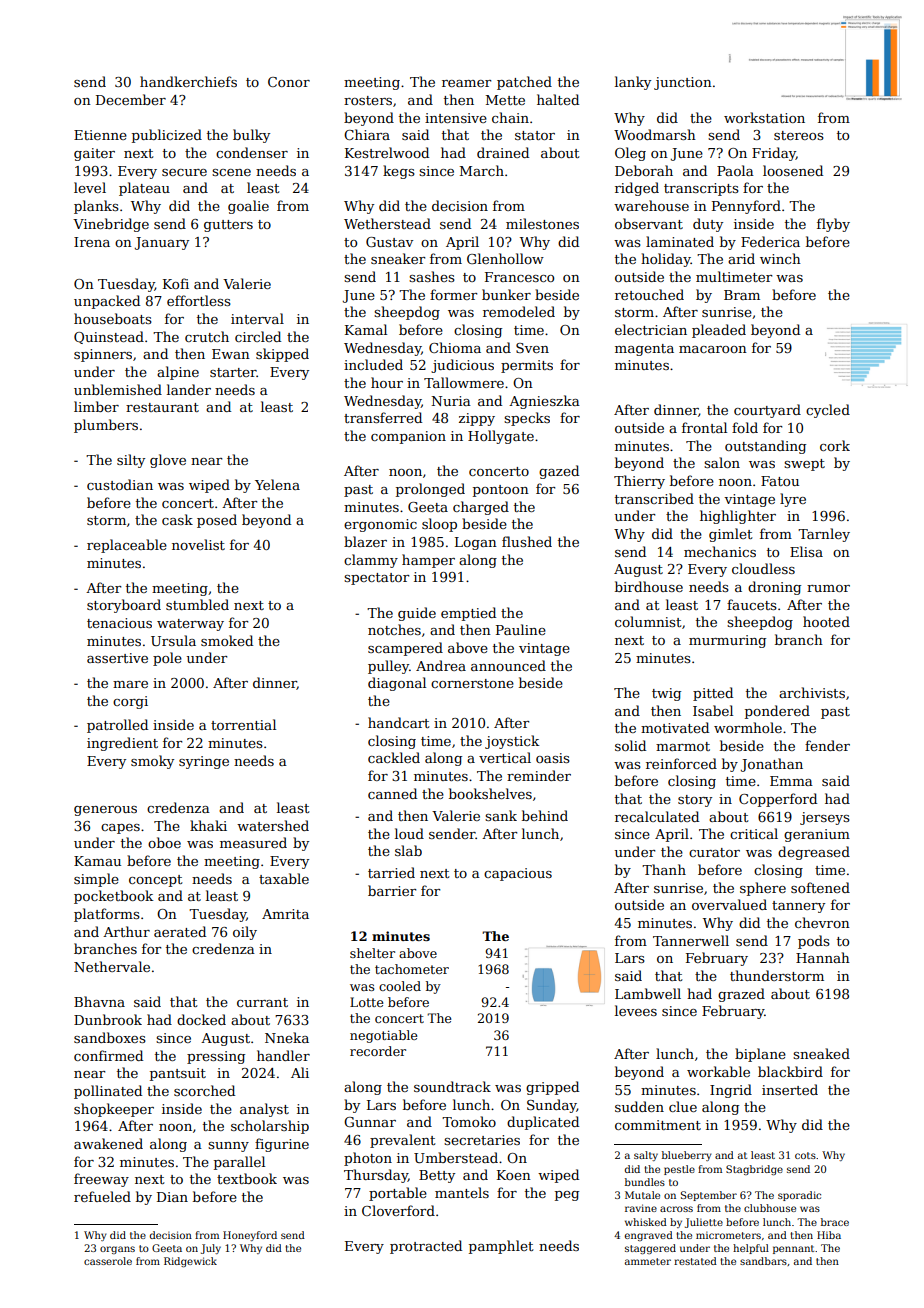 Image resolution: width=924 pixels, height=1308 pixels. Describe the element at coordinates (228, 1147) in the screenshot. I see `sunny` at that location.
